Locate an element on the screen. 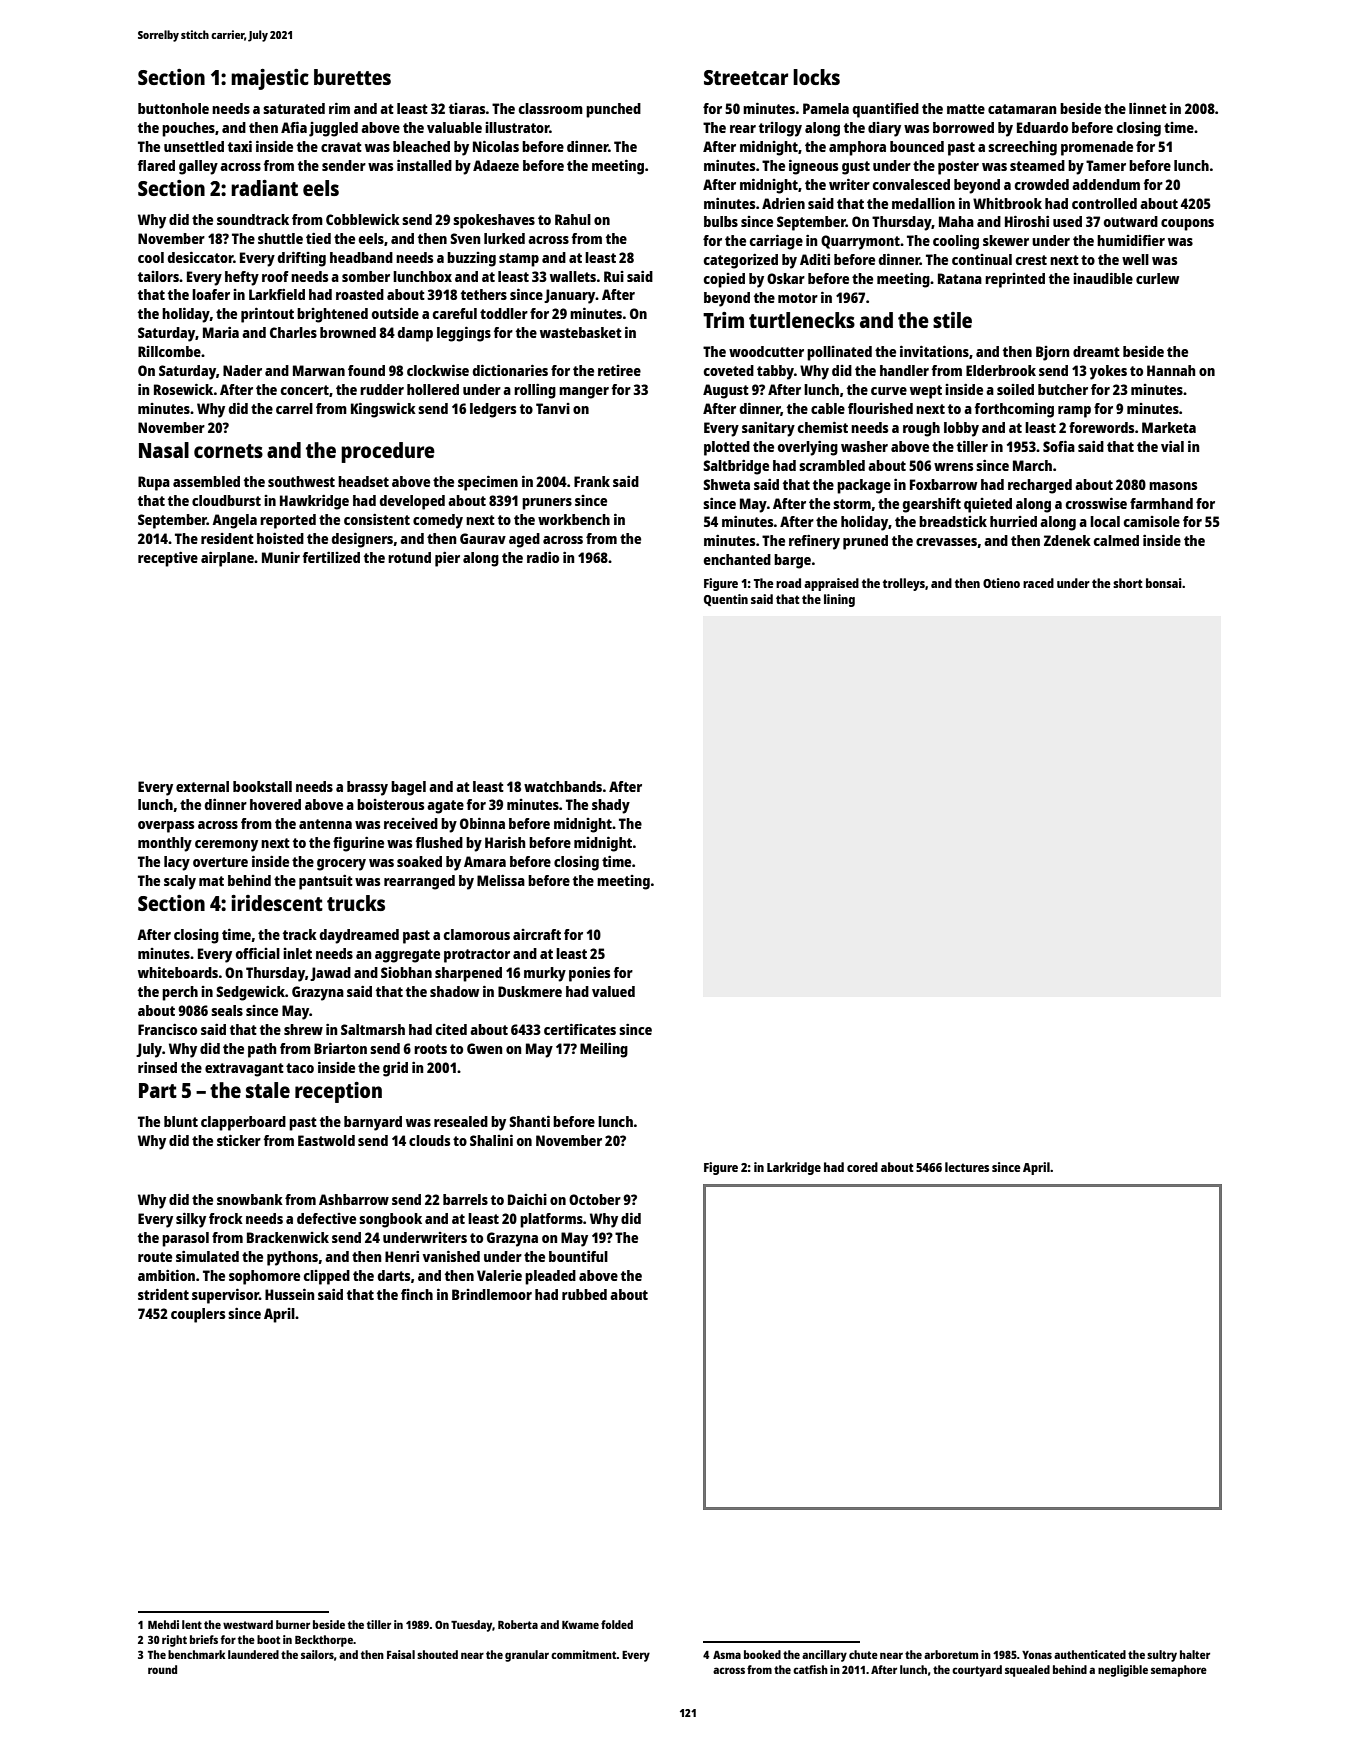  locks is located at coordinates (816, 77).
